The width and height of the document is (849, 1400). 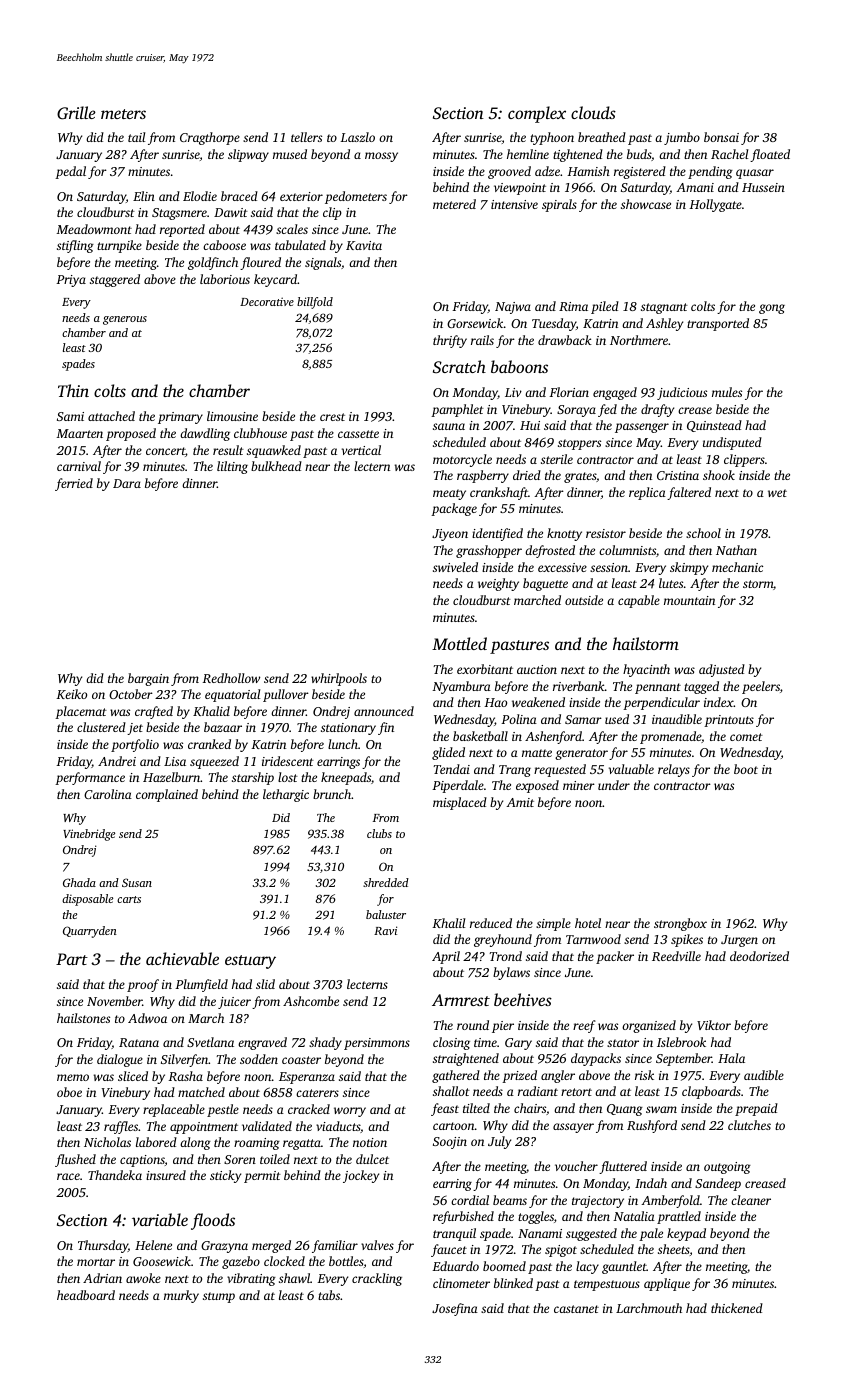 I want to click on murky, so click(x=181, y=1296).
